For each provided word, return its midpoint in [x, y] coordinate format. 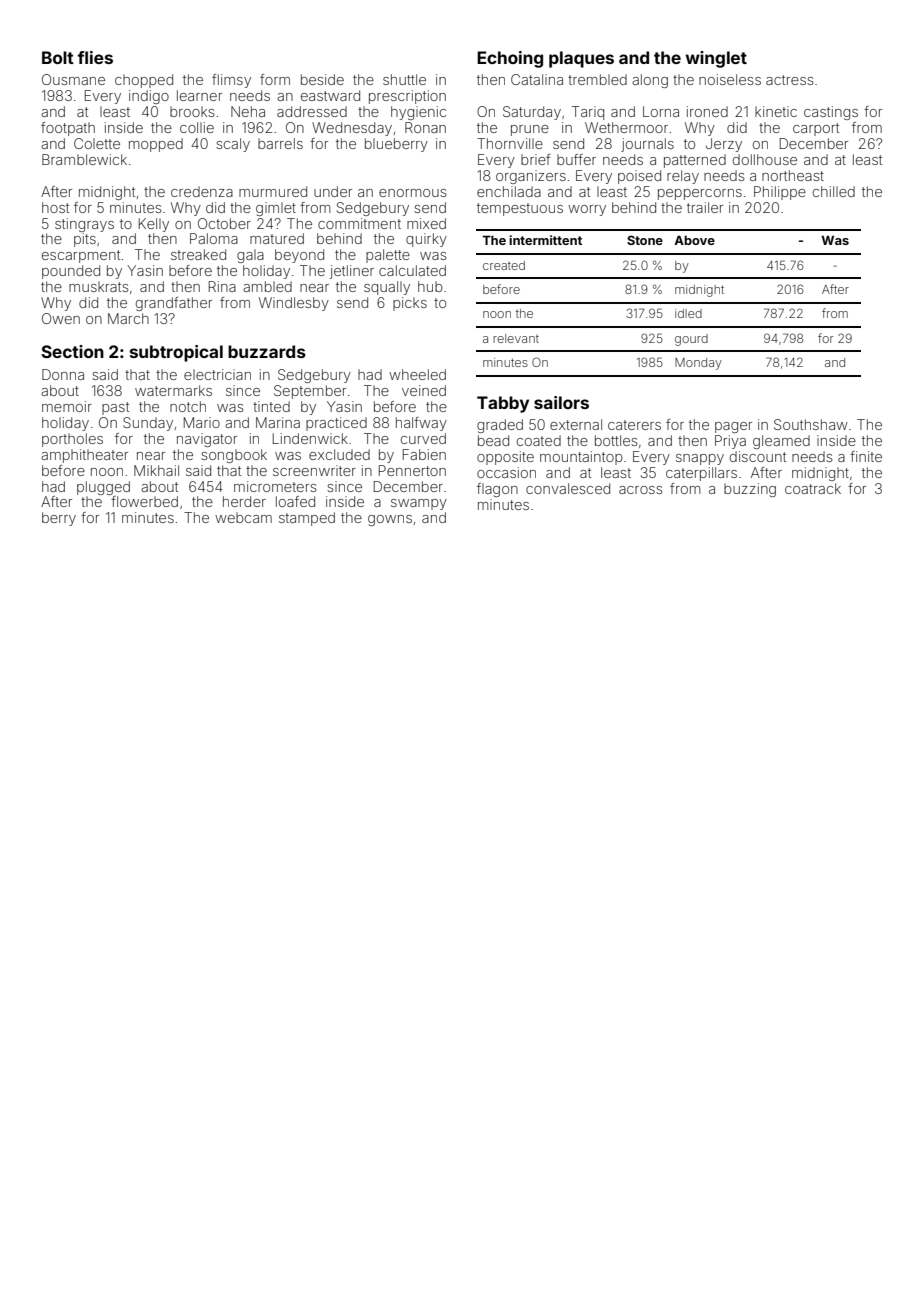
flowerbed [144, 501]
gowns [390, 520]
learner [199, 95]
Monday [698, 364]
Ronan [425, 127]
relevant [516, 338]
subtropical [176, 353]
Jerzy [724, 145]
